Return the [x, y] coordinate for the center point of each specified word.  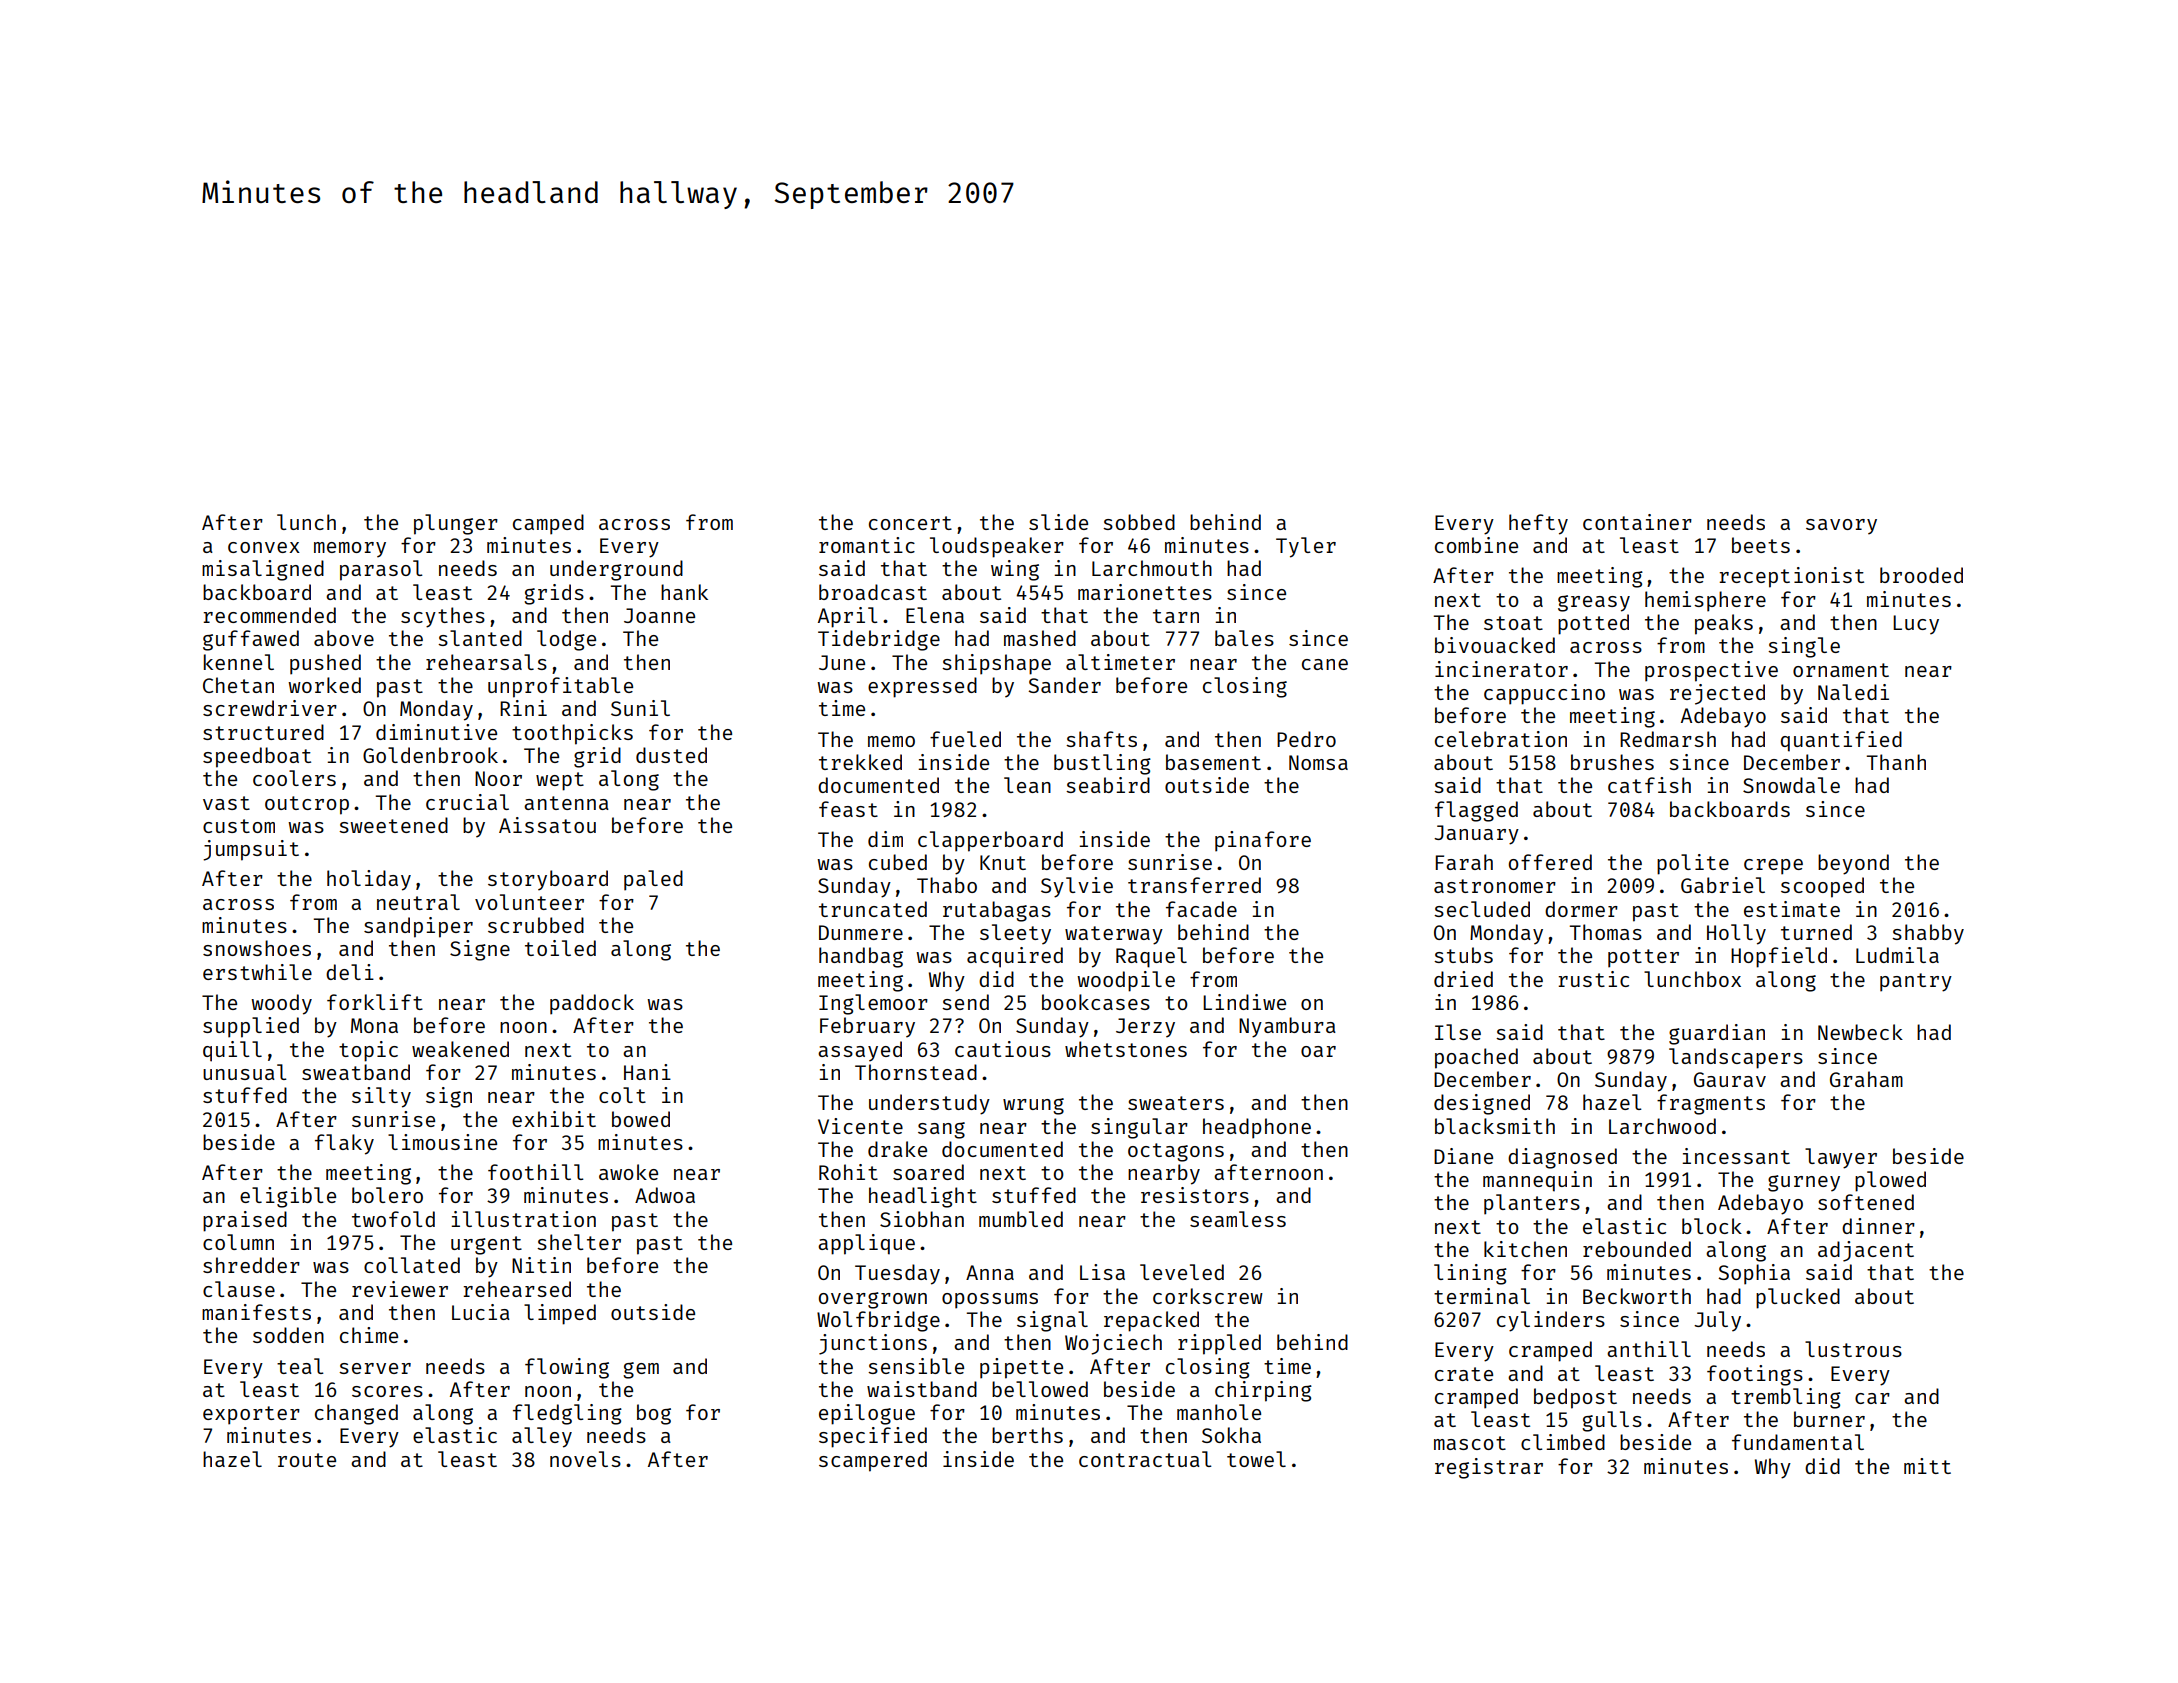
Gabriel [1723, 885]
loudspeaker [997, 547]
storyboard [548, 880]
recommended [269, 615]
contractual [1145, 1459]
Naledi [1853, 692]
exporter [251, 1415]
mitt [1927, 1466]
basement [1213, 762]
